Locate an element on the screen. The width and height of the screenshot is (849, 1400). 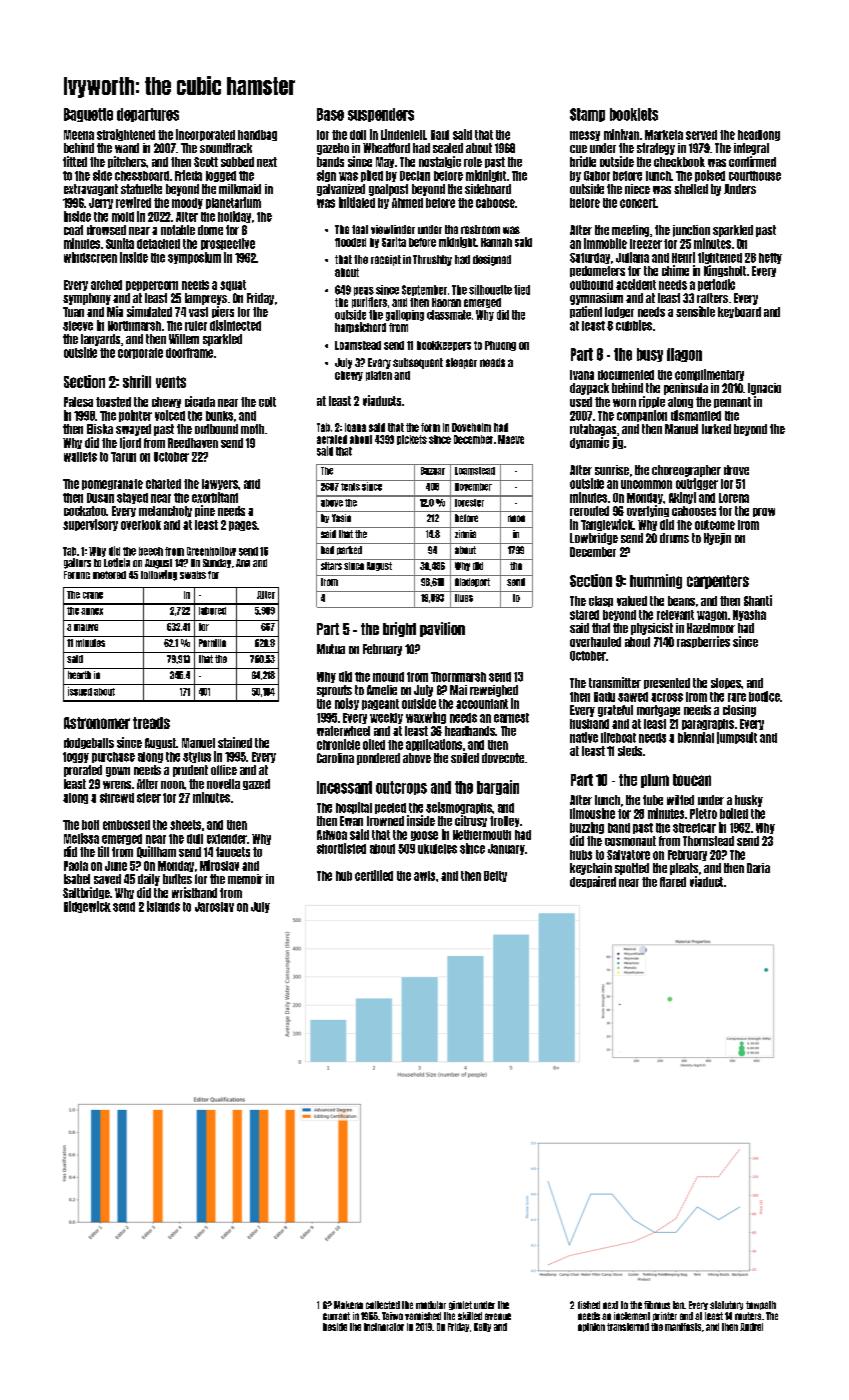
shortlisted is located at coordinates (341, 848).
